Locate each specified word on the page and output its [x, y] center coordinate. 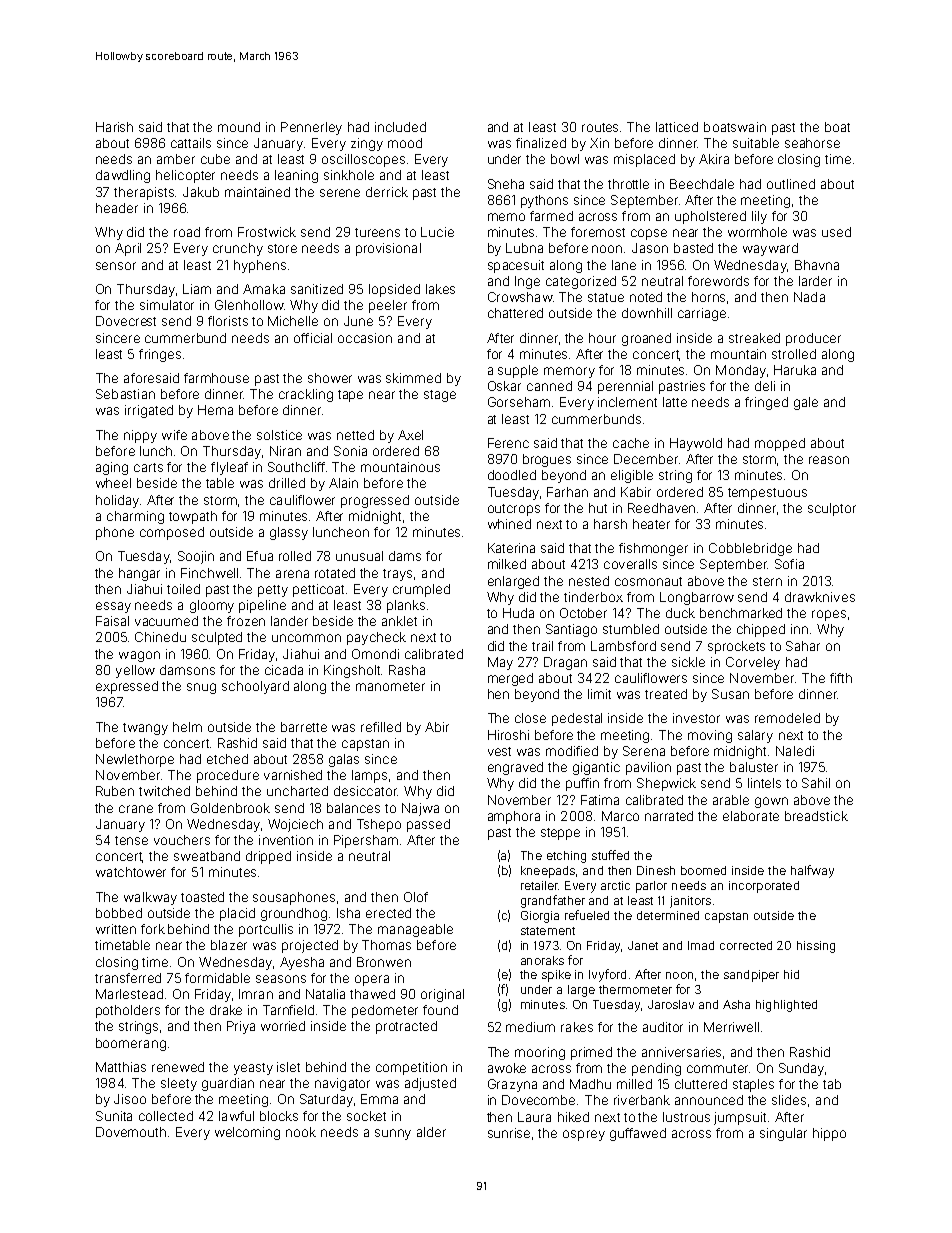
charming [135, 517]
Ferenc [508, 443]
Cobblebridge [750, 549]
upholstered [710, 217]
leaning [296, 176]
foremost [598, 232]
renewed [178, 1067]
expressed [127, 687]
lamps [369, 776]
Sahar [803, 646]
